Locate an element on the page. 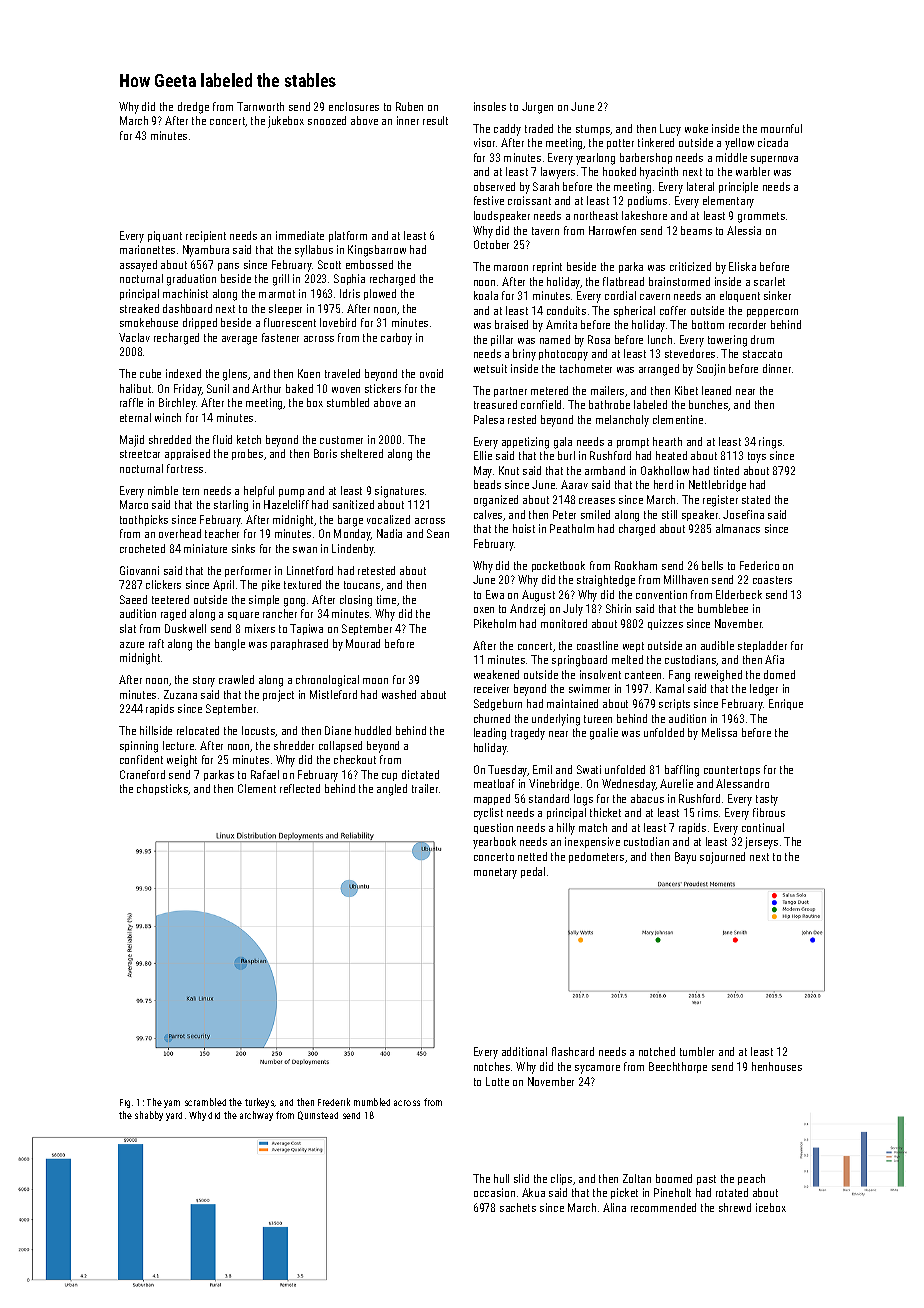 The height and width of the document is (1308, 924). still is located at coordinates (669, 514).
